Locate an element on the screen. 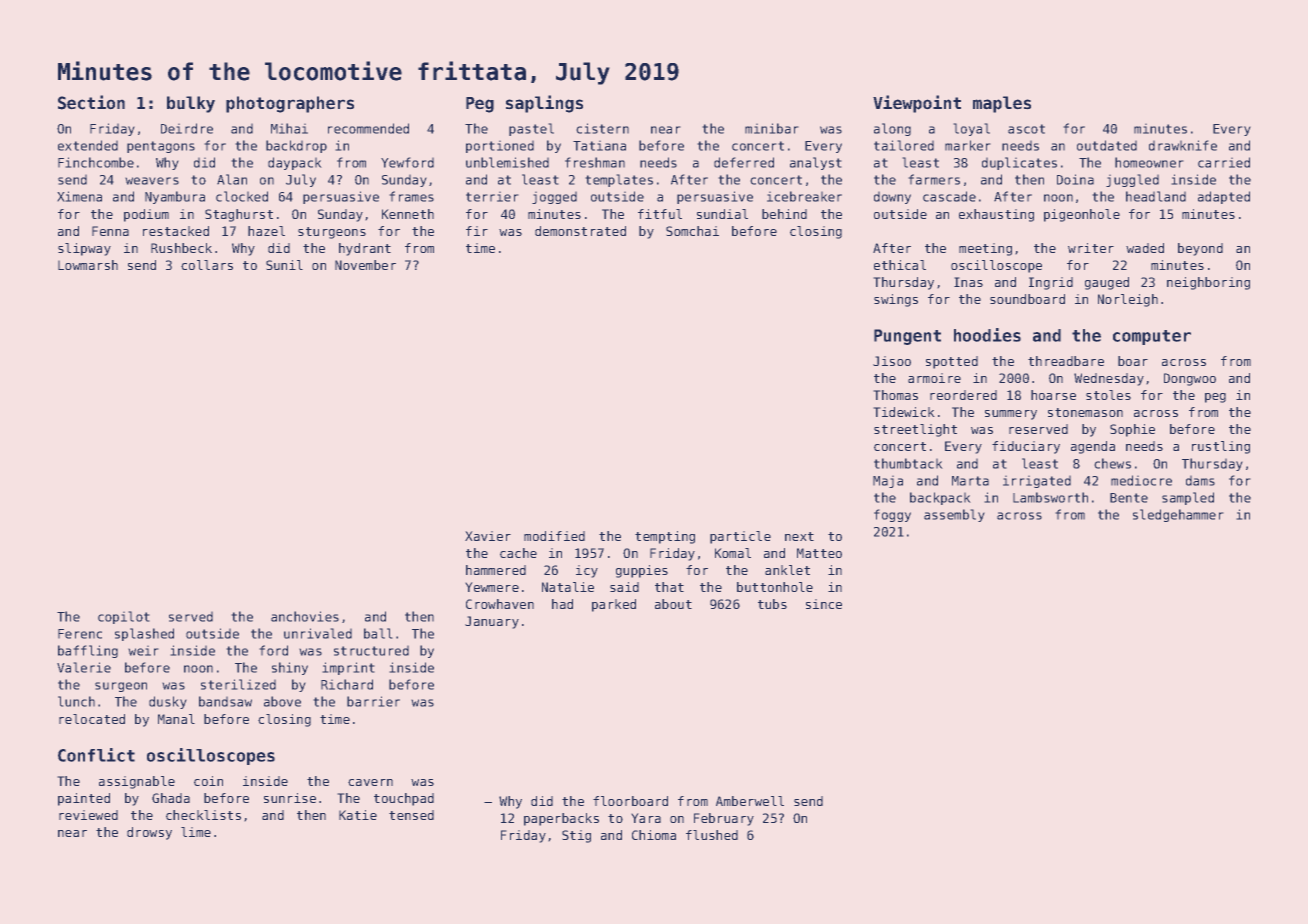 This screenshot has height=924, width=1308. February is located at coordinates (724, 819).
